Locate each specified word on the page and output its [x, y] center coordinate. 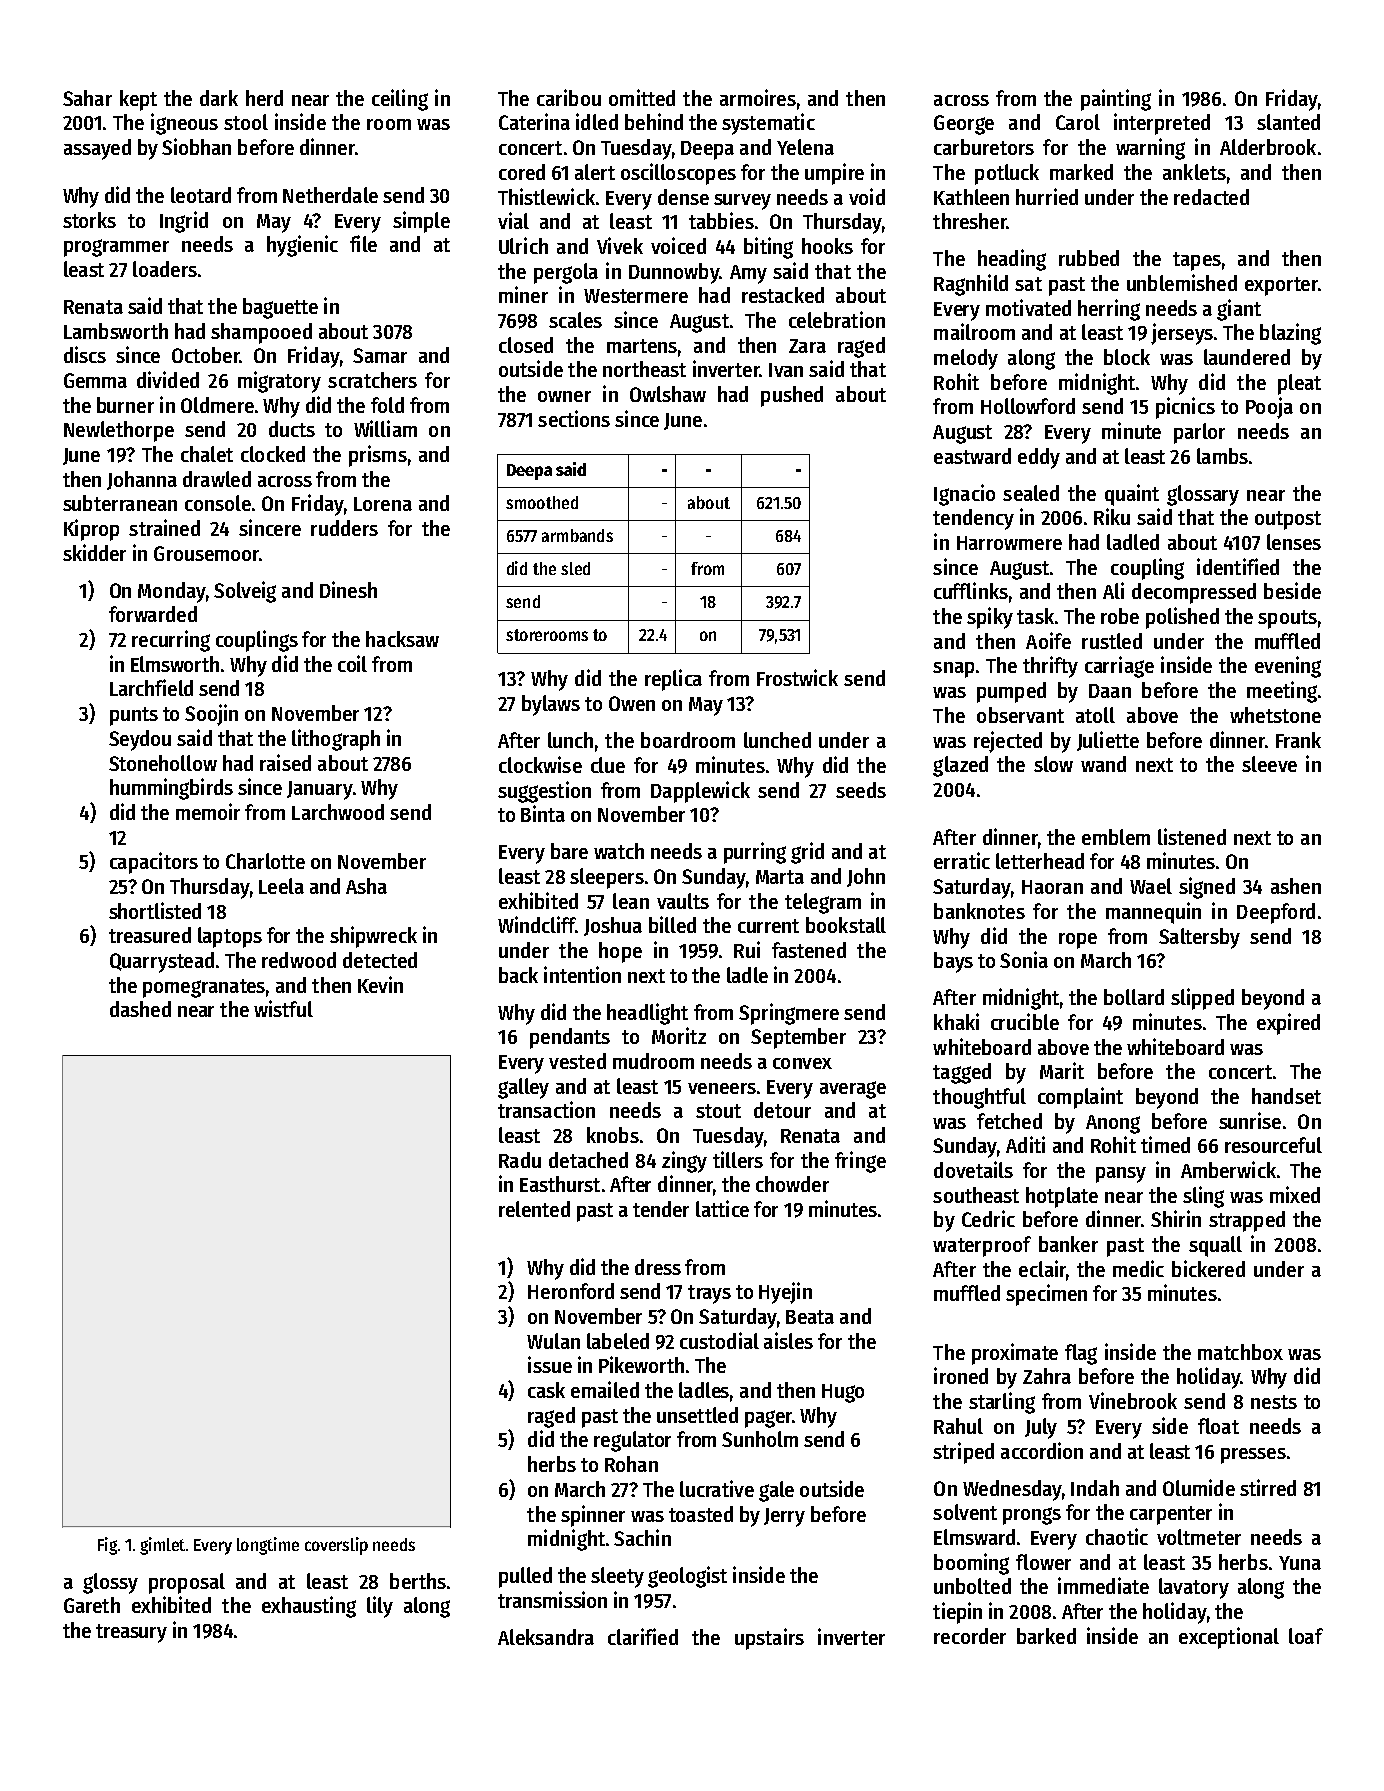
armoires [758, 97]
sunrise [1250, 1120]
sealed [1031, 493]
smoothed [542, 502]
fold [387, 405]
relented [534, 1209]
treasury [131, 1633]
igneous [184, 124]
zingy [684, 1162]
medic [1138, 1268]
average [853, 1090]
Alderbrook [1268, 147]
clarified [643, 1636]
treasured [150, 935]
